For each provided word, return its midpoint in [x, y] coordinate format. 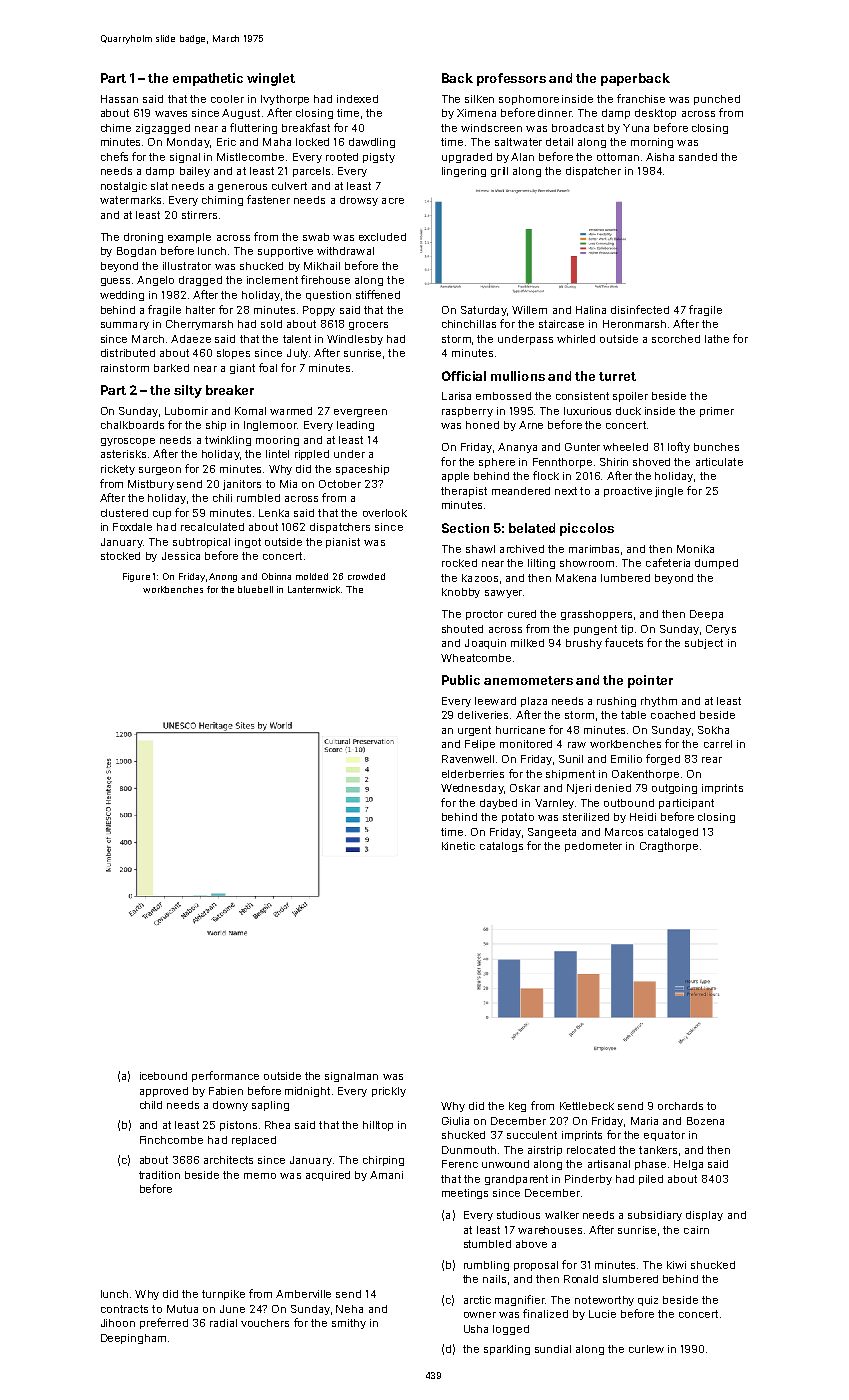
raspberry [467, 412]
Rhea [277, 1125]
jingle [669, 492]
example [189, 238]
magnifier [520, 1300]
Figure [136, 577]
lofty [679, 447]
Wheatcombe [476, 658]
